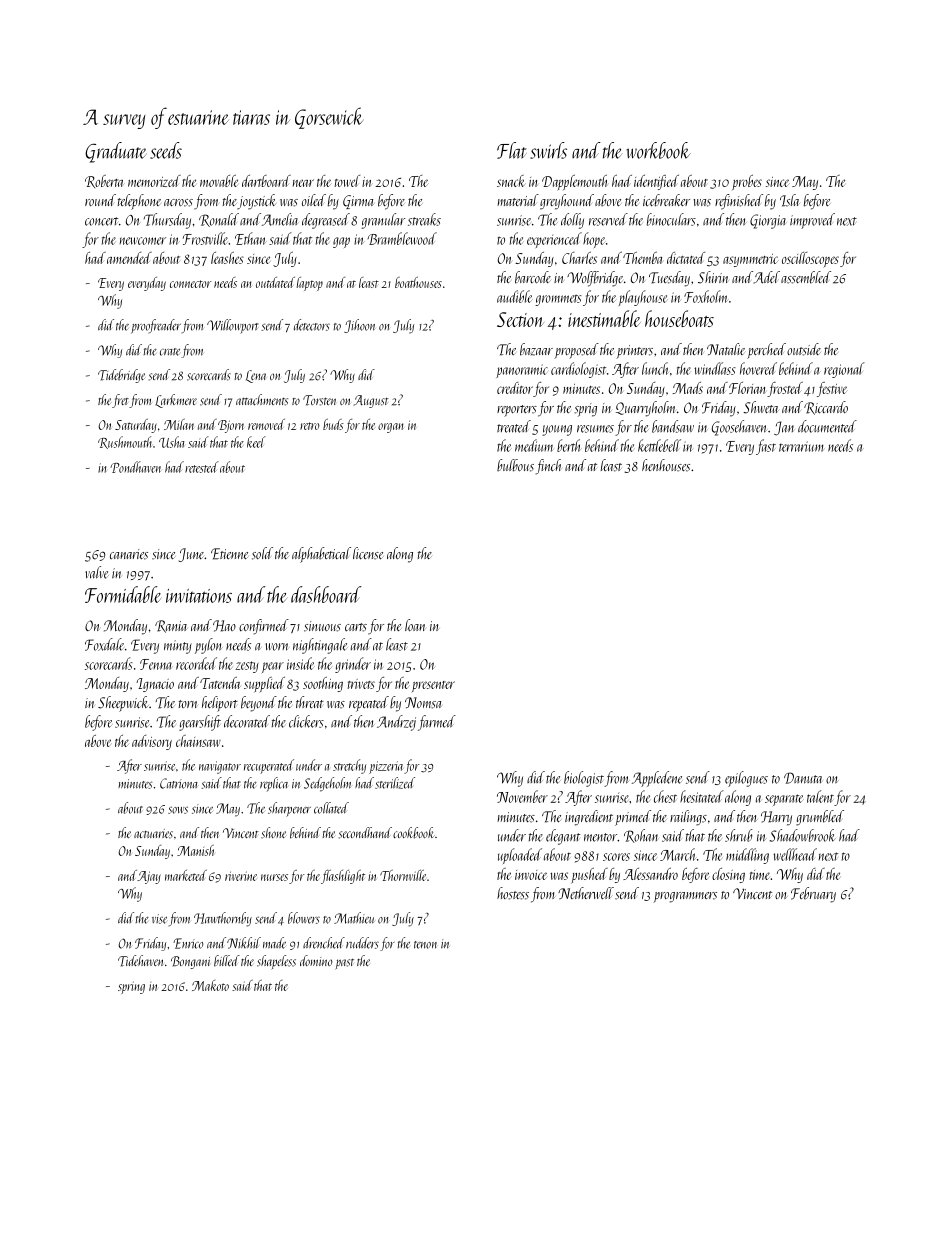 This document has height=1233, width=952. Describe the element at coordinates (266, 181) in the document. I see `dartboard` at that location.
